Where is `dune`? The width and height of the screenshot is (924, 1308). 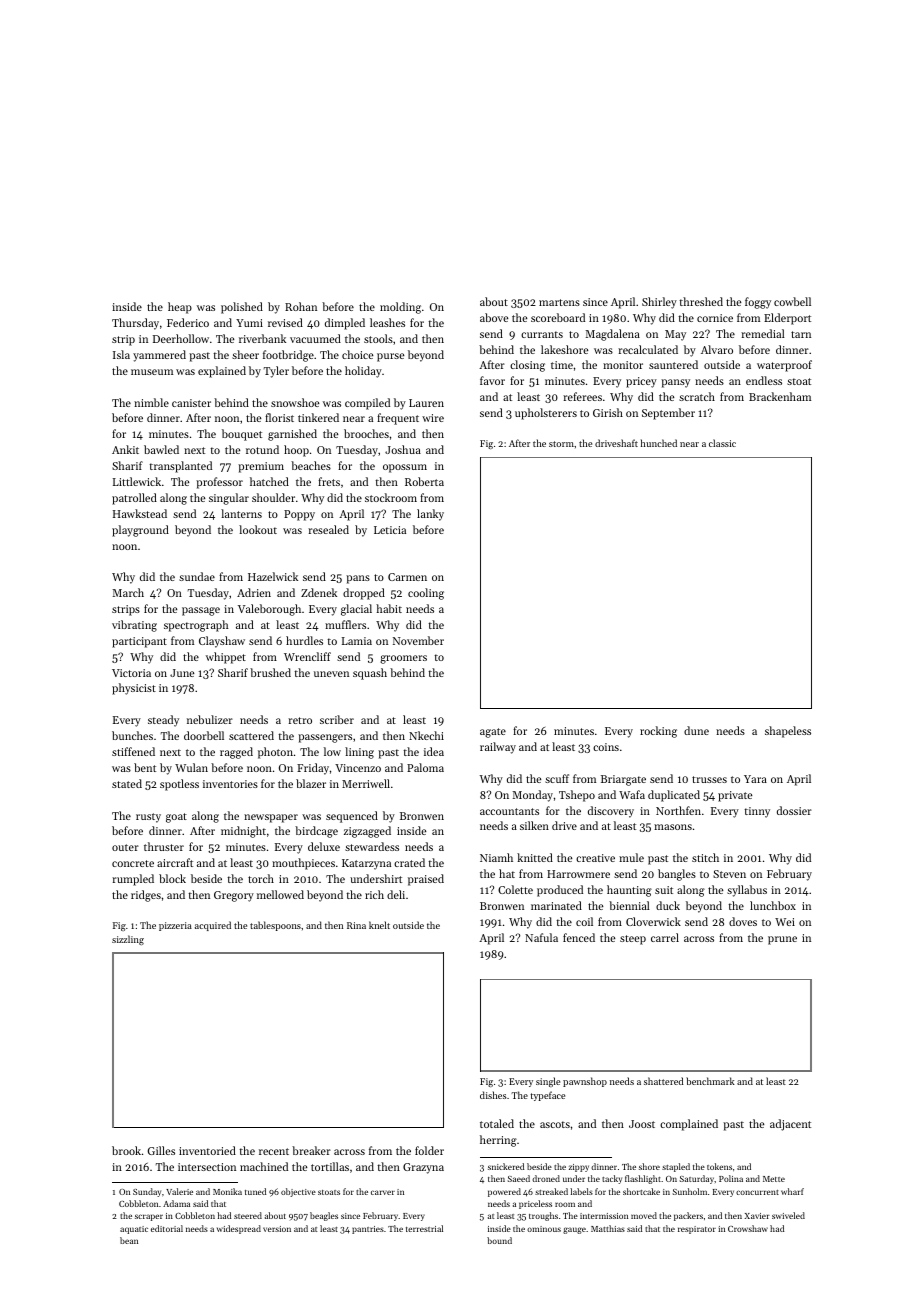
dune is located at coordinates (696, 730).
